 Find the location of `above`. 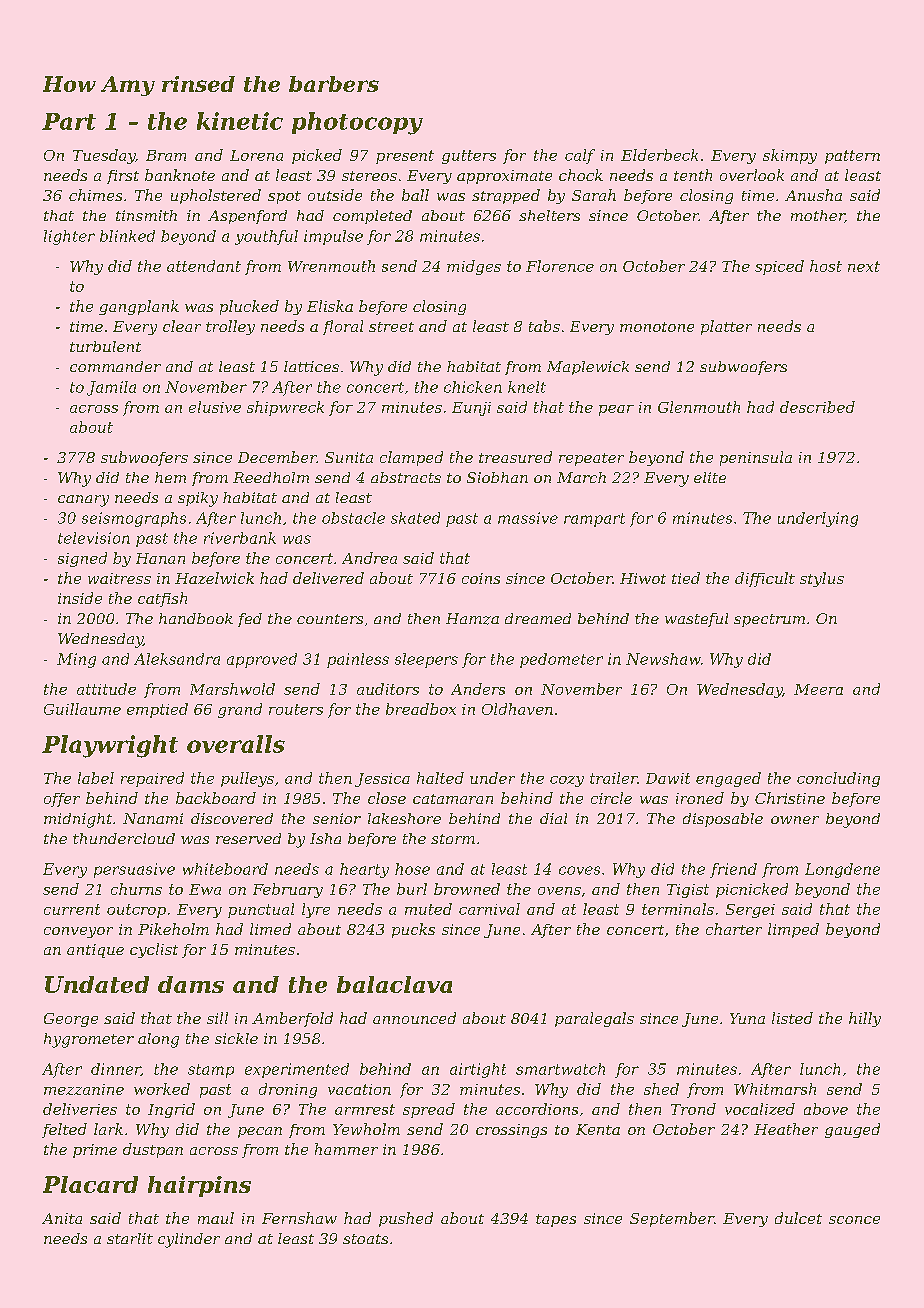

above is located at coordinates (826, 1109).
